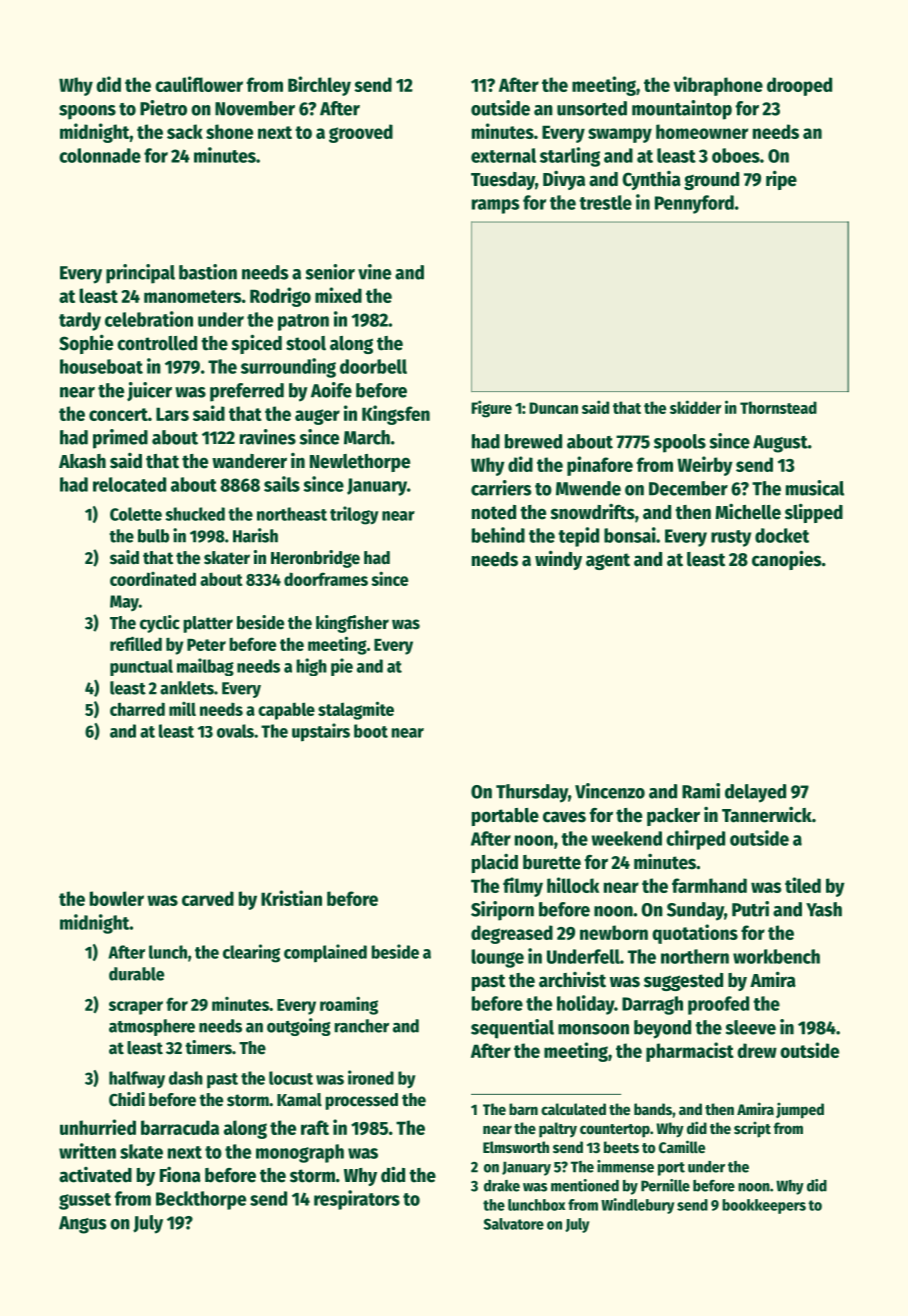 The image size is (908, 1316). What do you see at coordinates (100, 155) in the screenshot?
I see `colonnade` at bounding box center [100, 155].
